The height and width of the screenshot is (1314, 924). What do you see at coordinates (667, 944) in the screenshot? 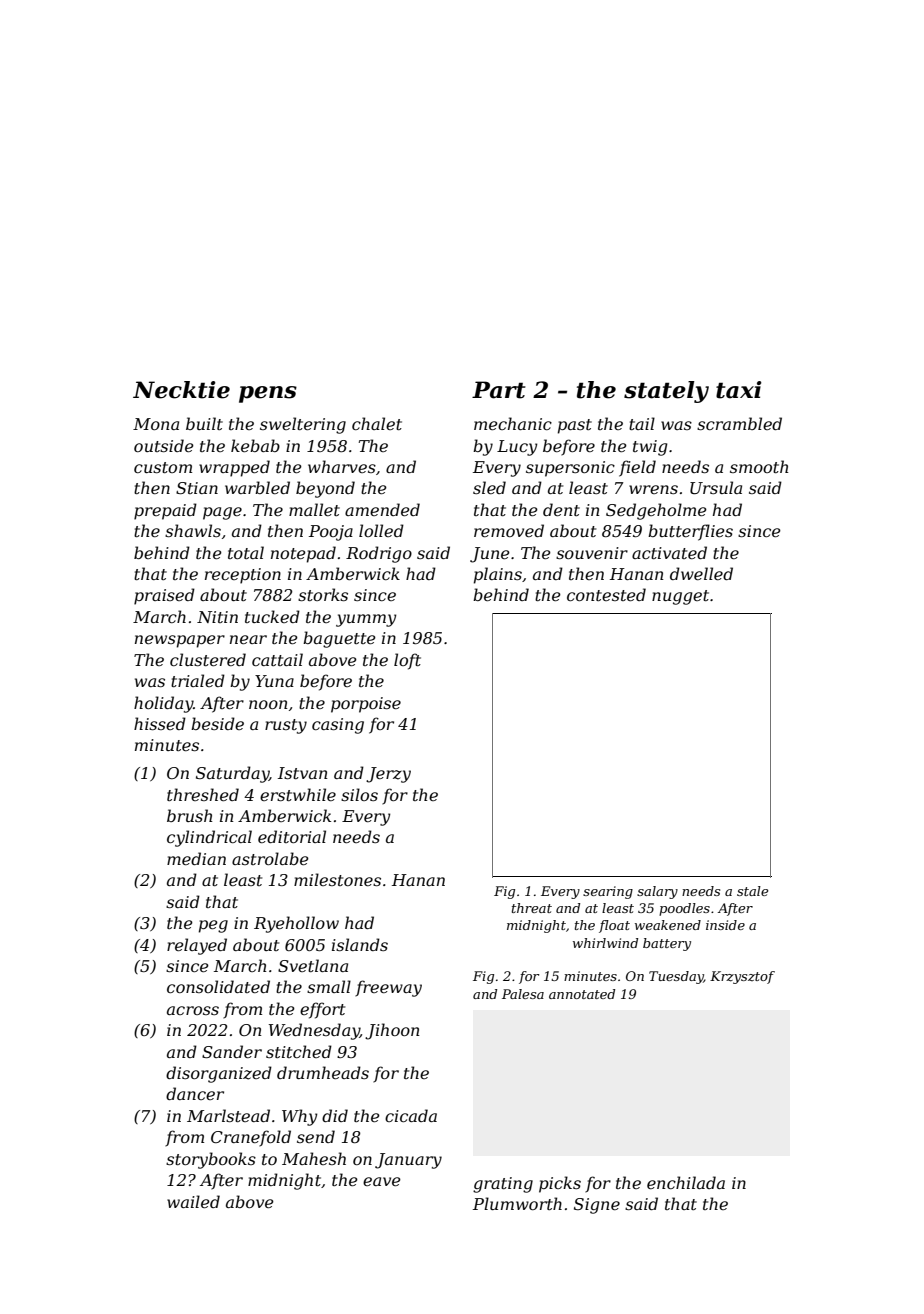
I see `battery` at bounding box center [667, 944].
